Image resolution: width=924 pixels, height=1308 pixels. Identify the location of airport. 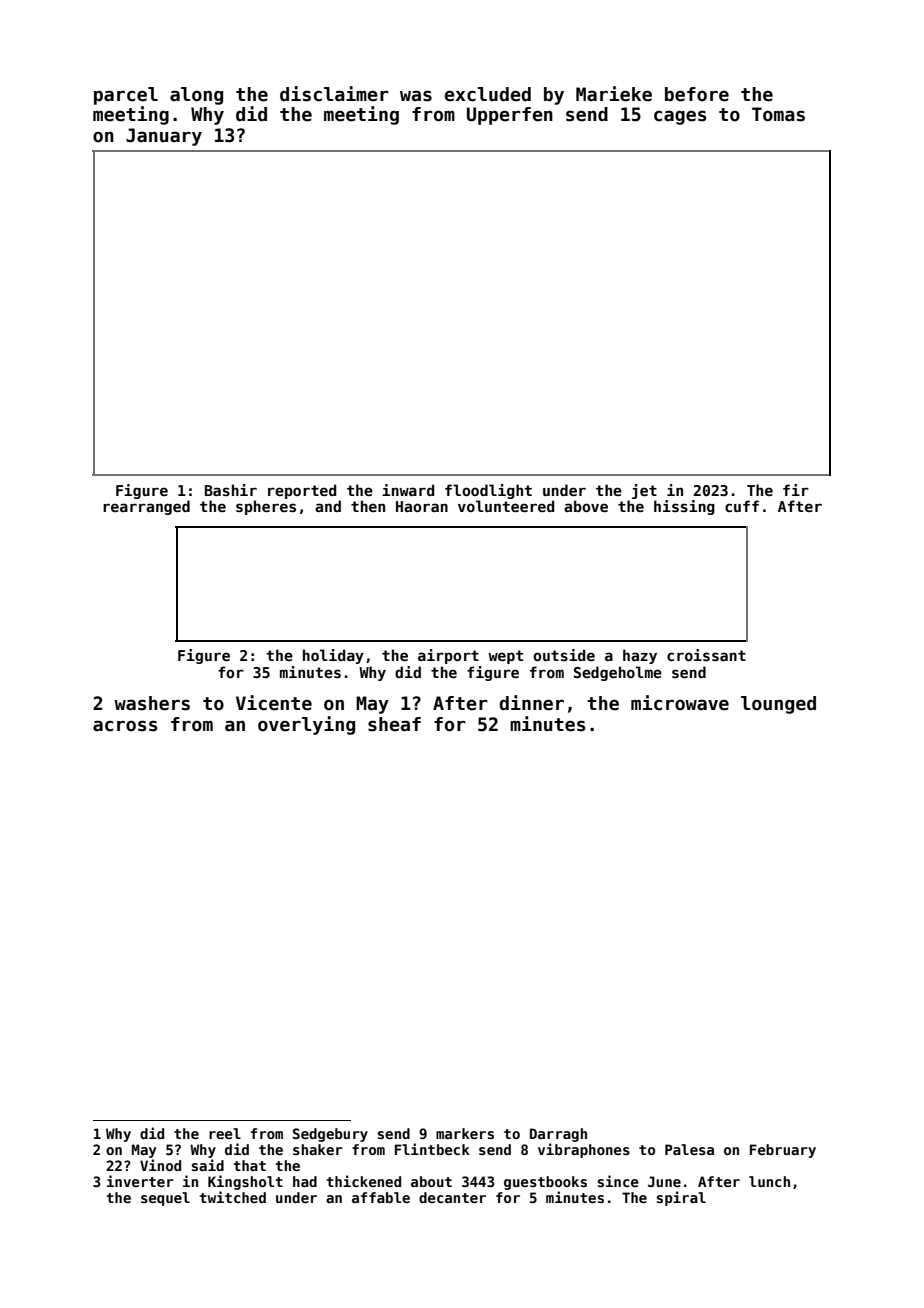
(448, 656).
